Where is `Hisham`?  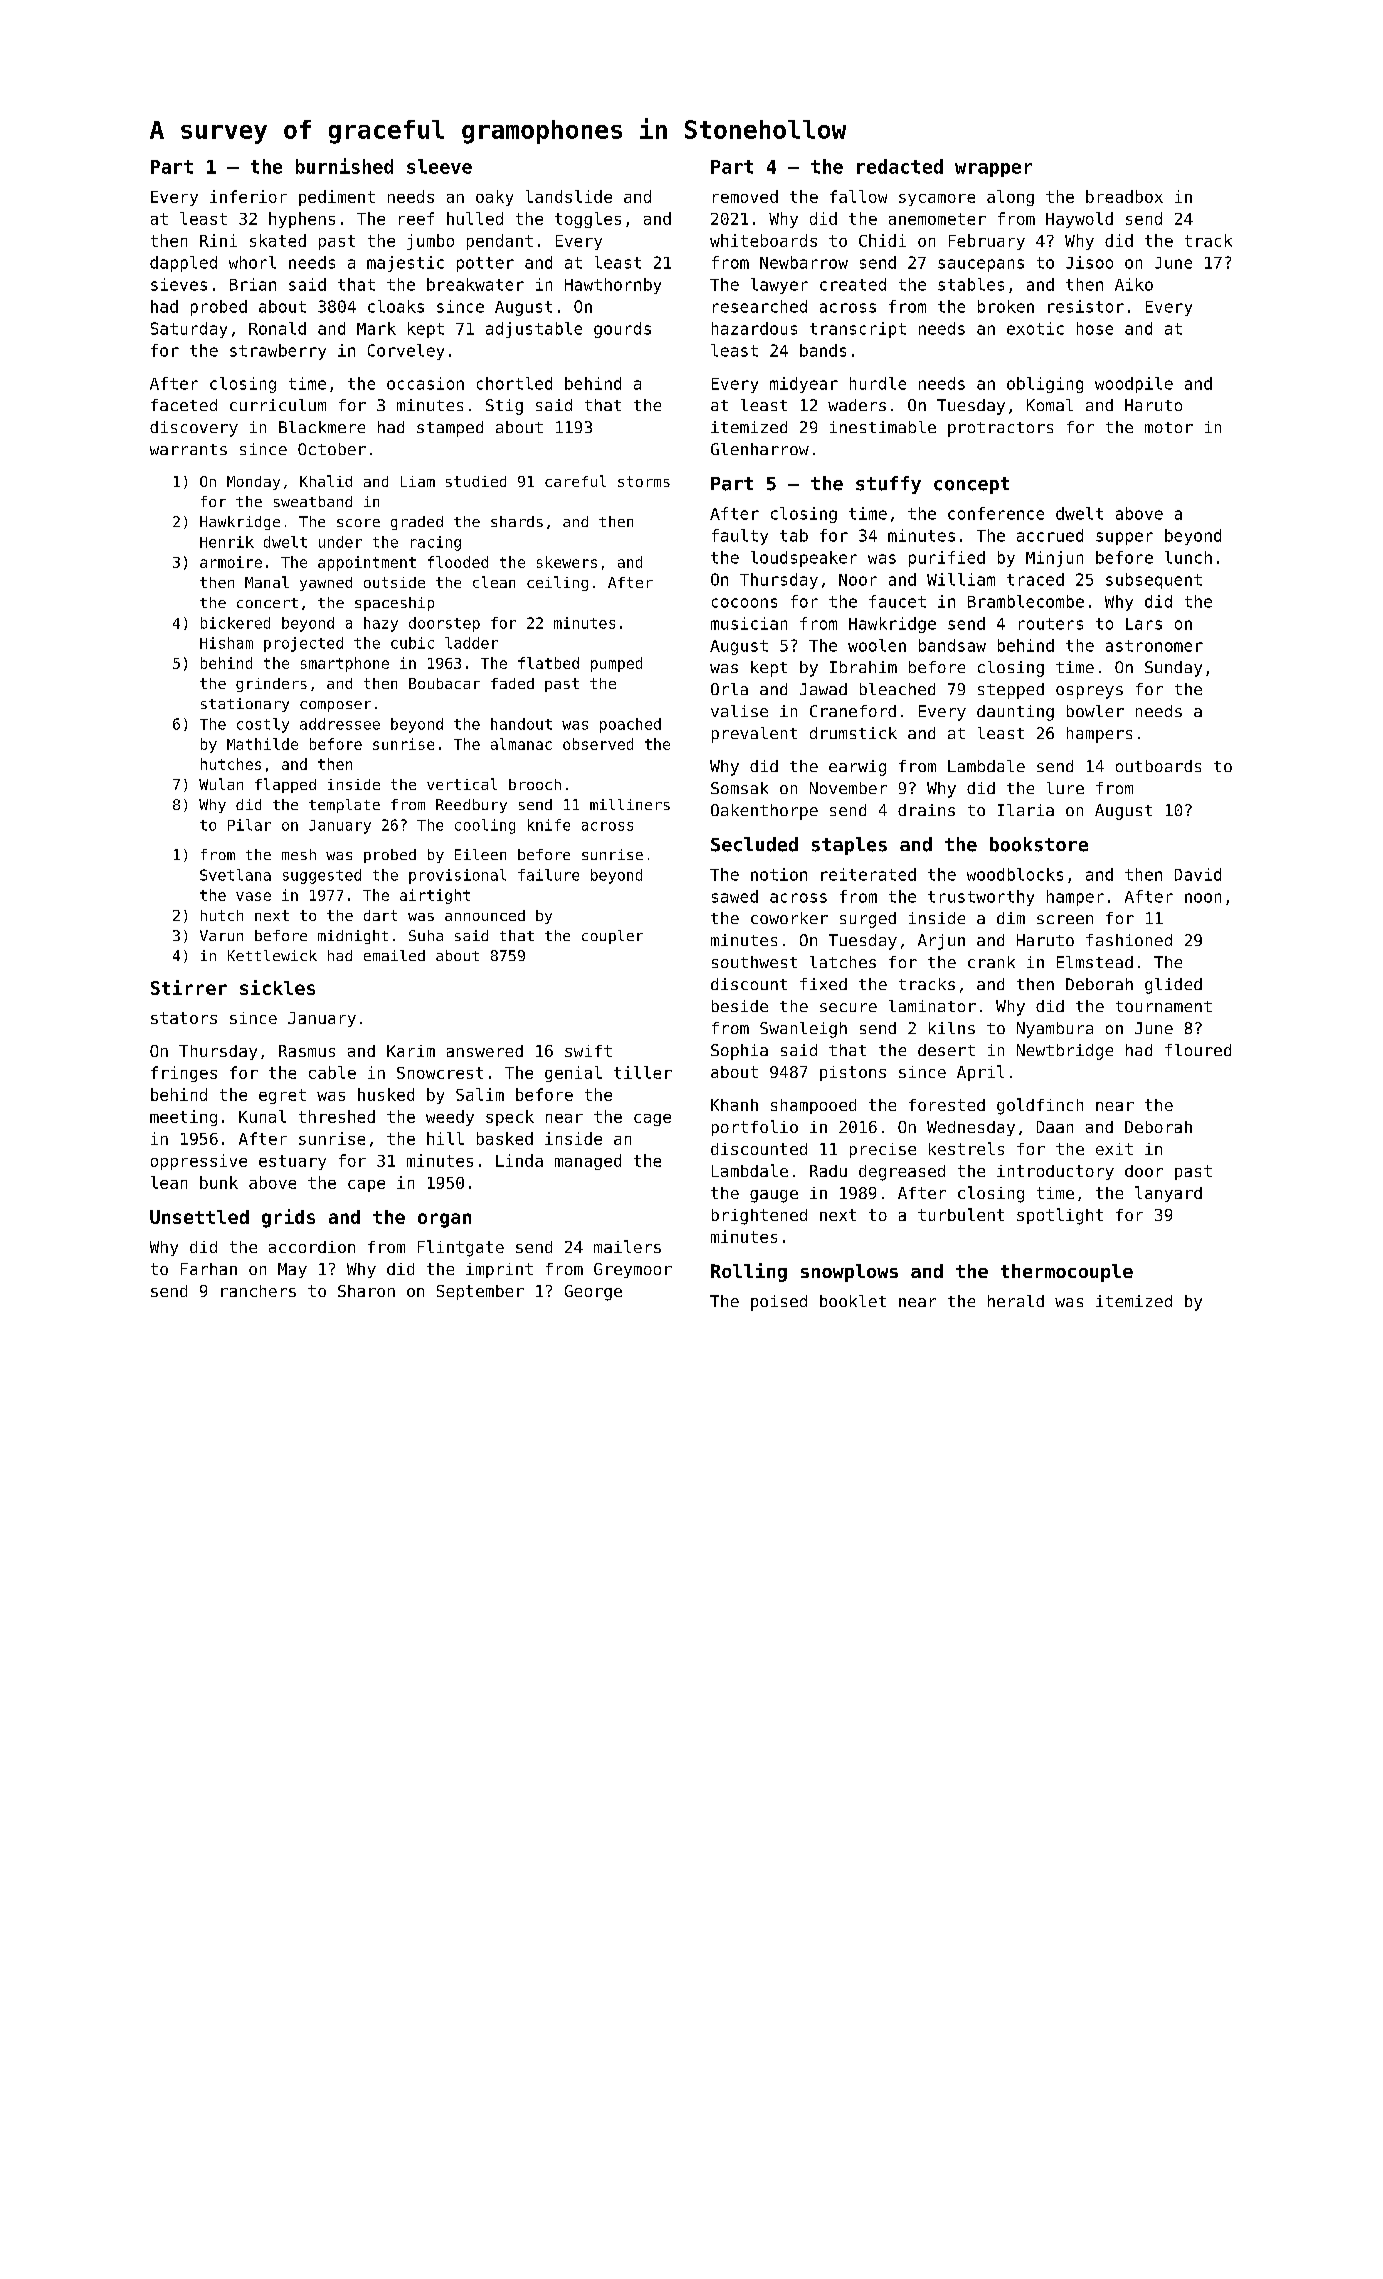
Hisham is located at coordinates (226, 643).
